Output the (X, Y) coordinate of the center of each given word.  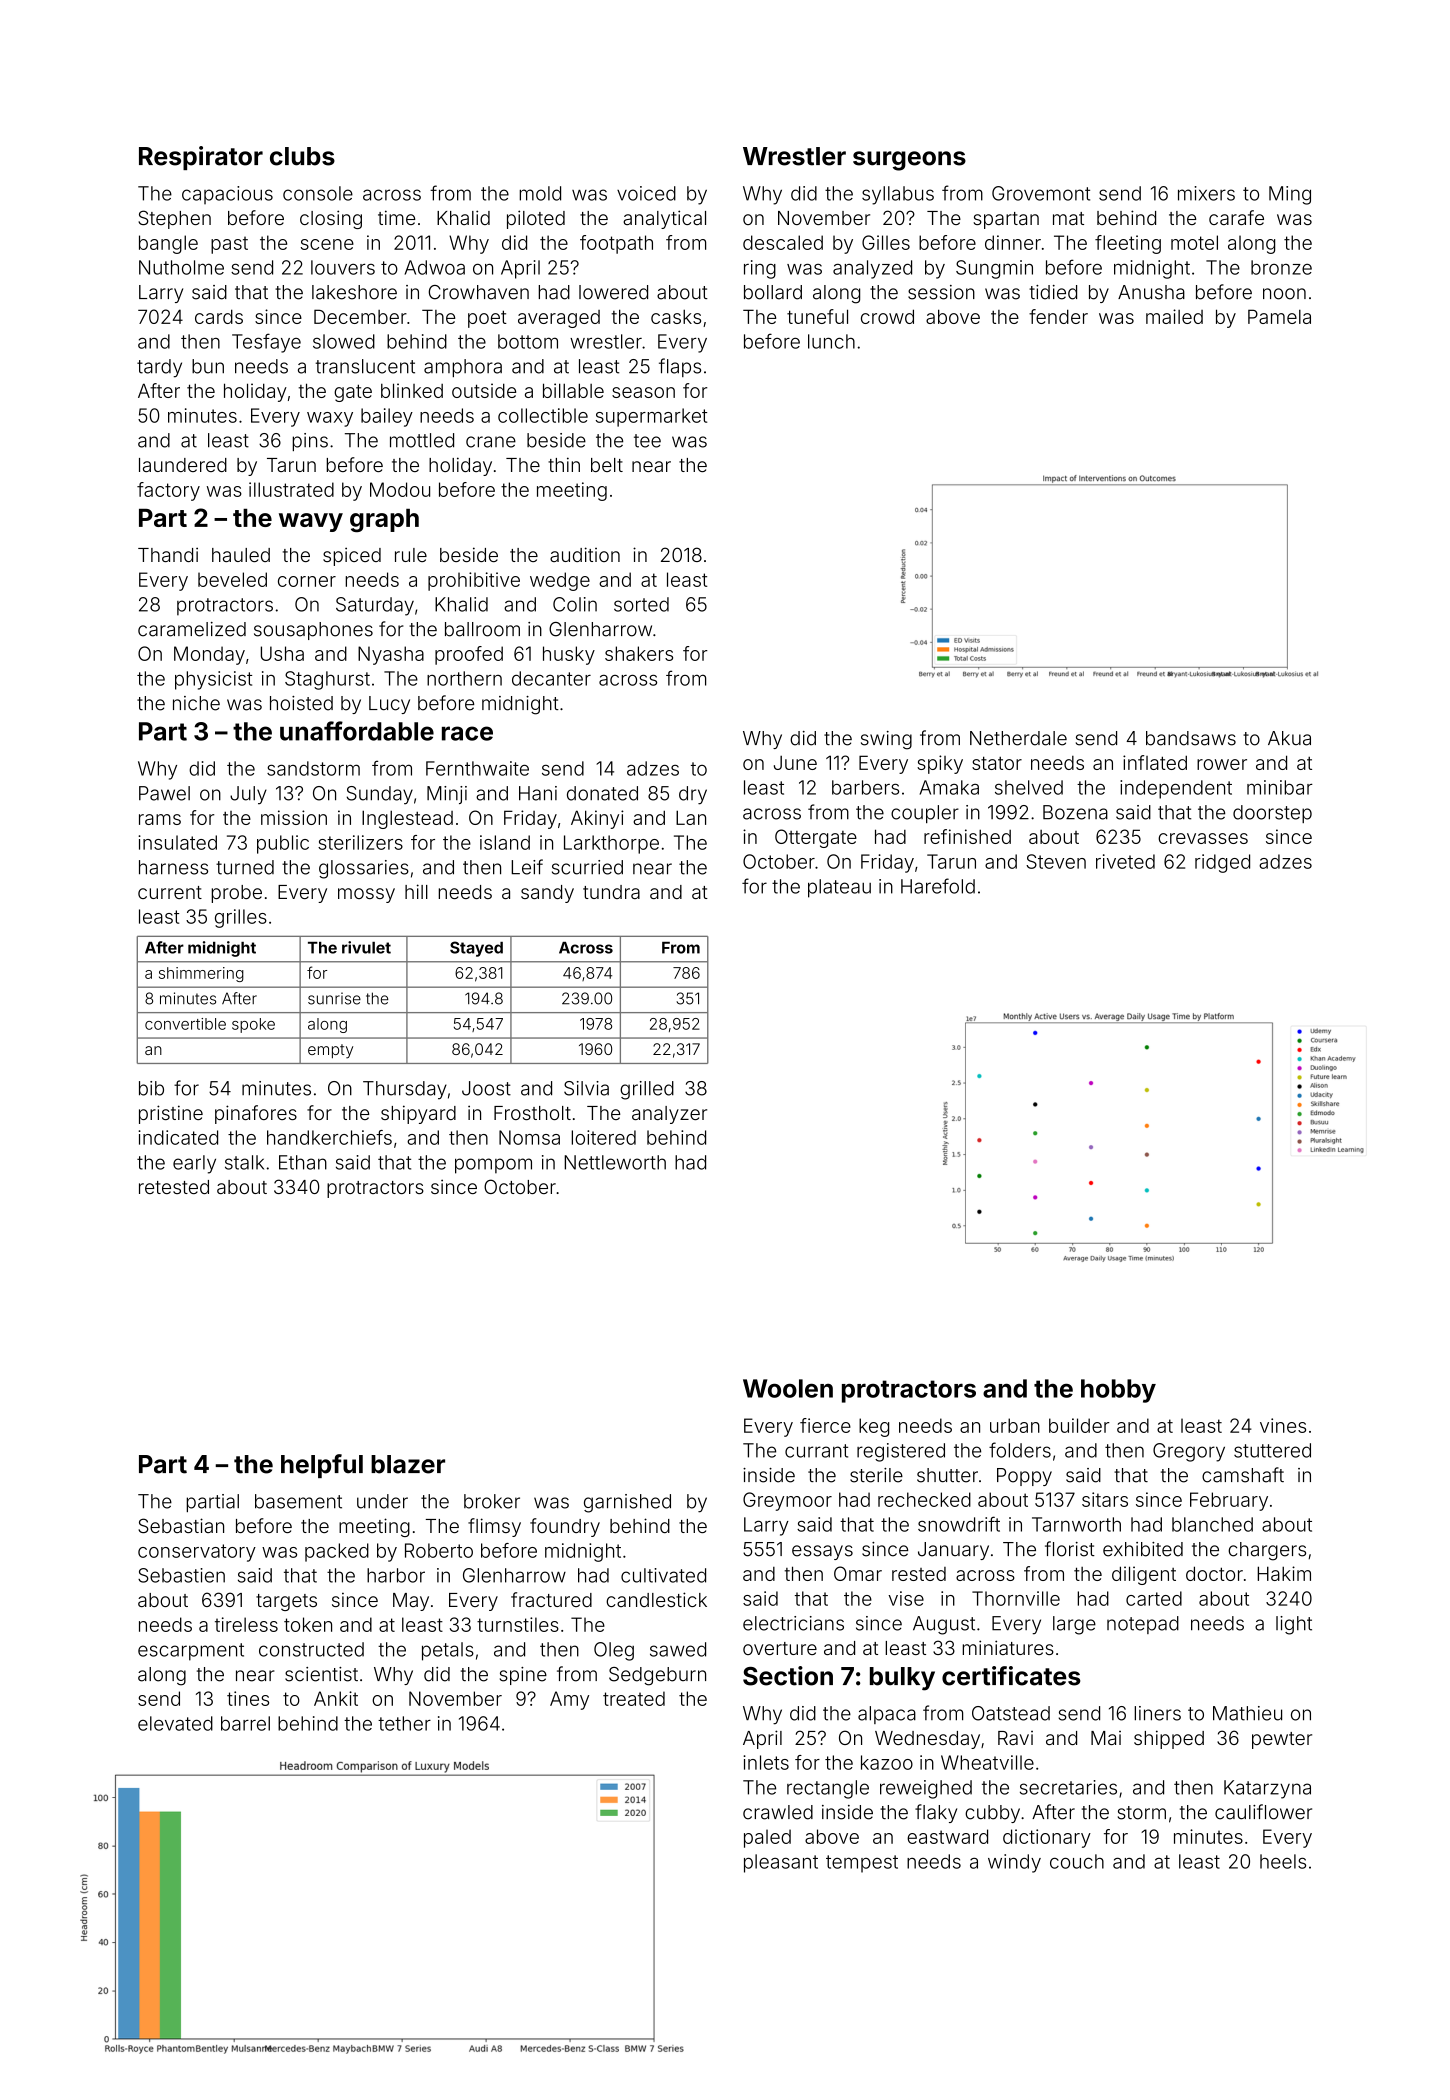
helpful (322, 1466)
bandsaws (1191, 738)
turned (245, 867)
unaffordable (357, 731)
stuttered (1272, 1450)
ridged (1222, 863)
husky (569, 655)
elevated (175, 1723)
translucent (365, 366)
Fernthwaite (477, 768)
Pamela (1279, 316)
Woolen (788, 1388)
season (643, 392)
